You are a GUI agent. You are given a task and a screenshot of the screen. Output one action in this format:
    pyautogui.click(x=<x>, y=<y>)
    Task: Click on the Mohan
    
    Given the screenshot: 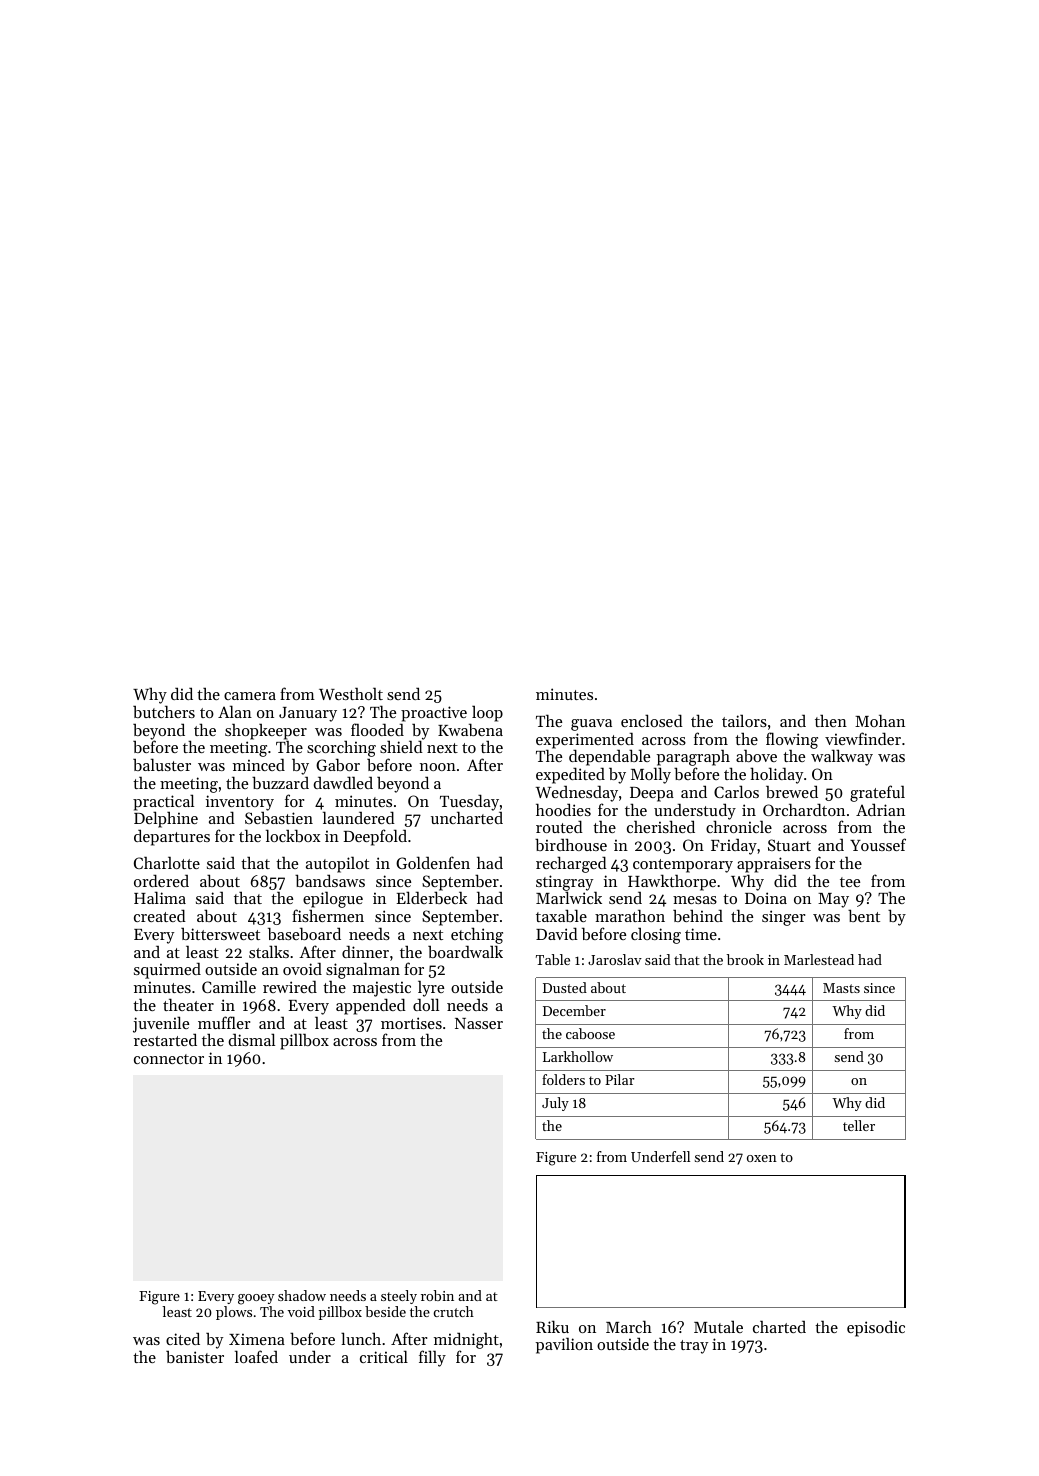 What is the action you would take?
    pyautogui.click(x=880, y=720)
